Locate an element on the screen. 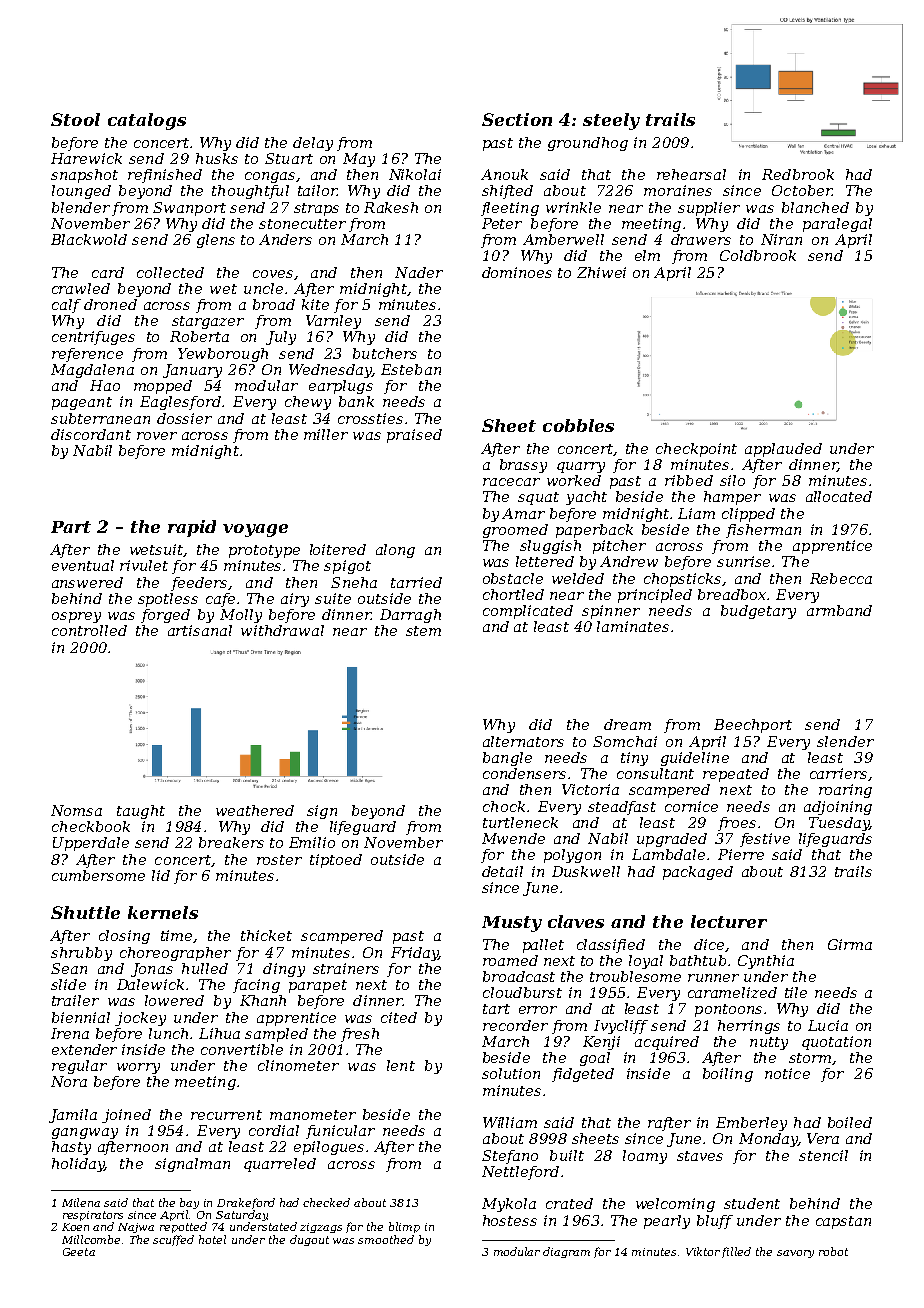 This screenshot has height=1308, width=924. Pierre is located at coordinates (741, 854).
